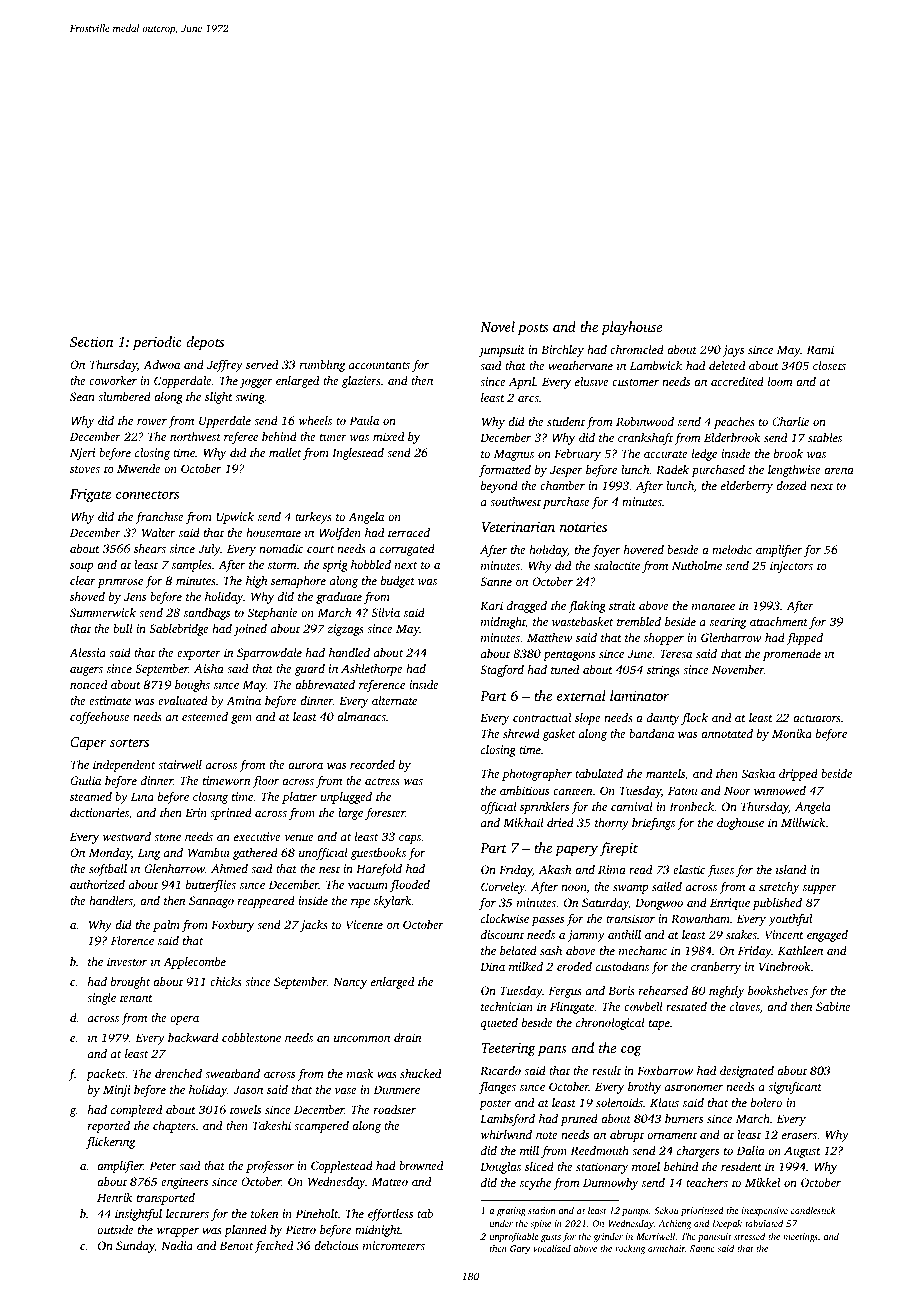  What do you see at coordinates (747, 1072) in the screenshot?
I see `designated` at bounding box center [747, 1072].
